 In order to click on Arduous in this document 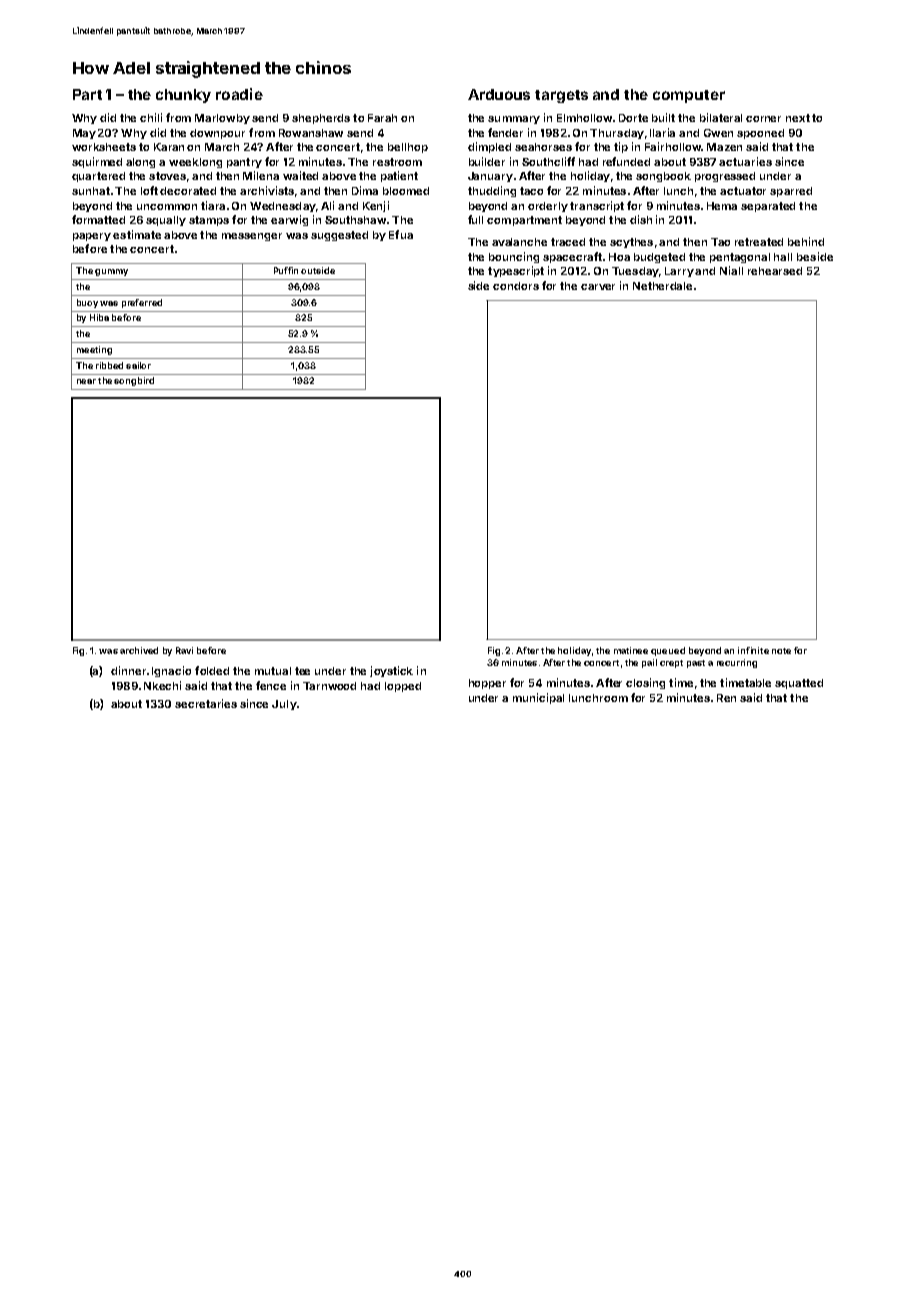, I will do `click(499, 94)`.
